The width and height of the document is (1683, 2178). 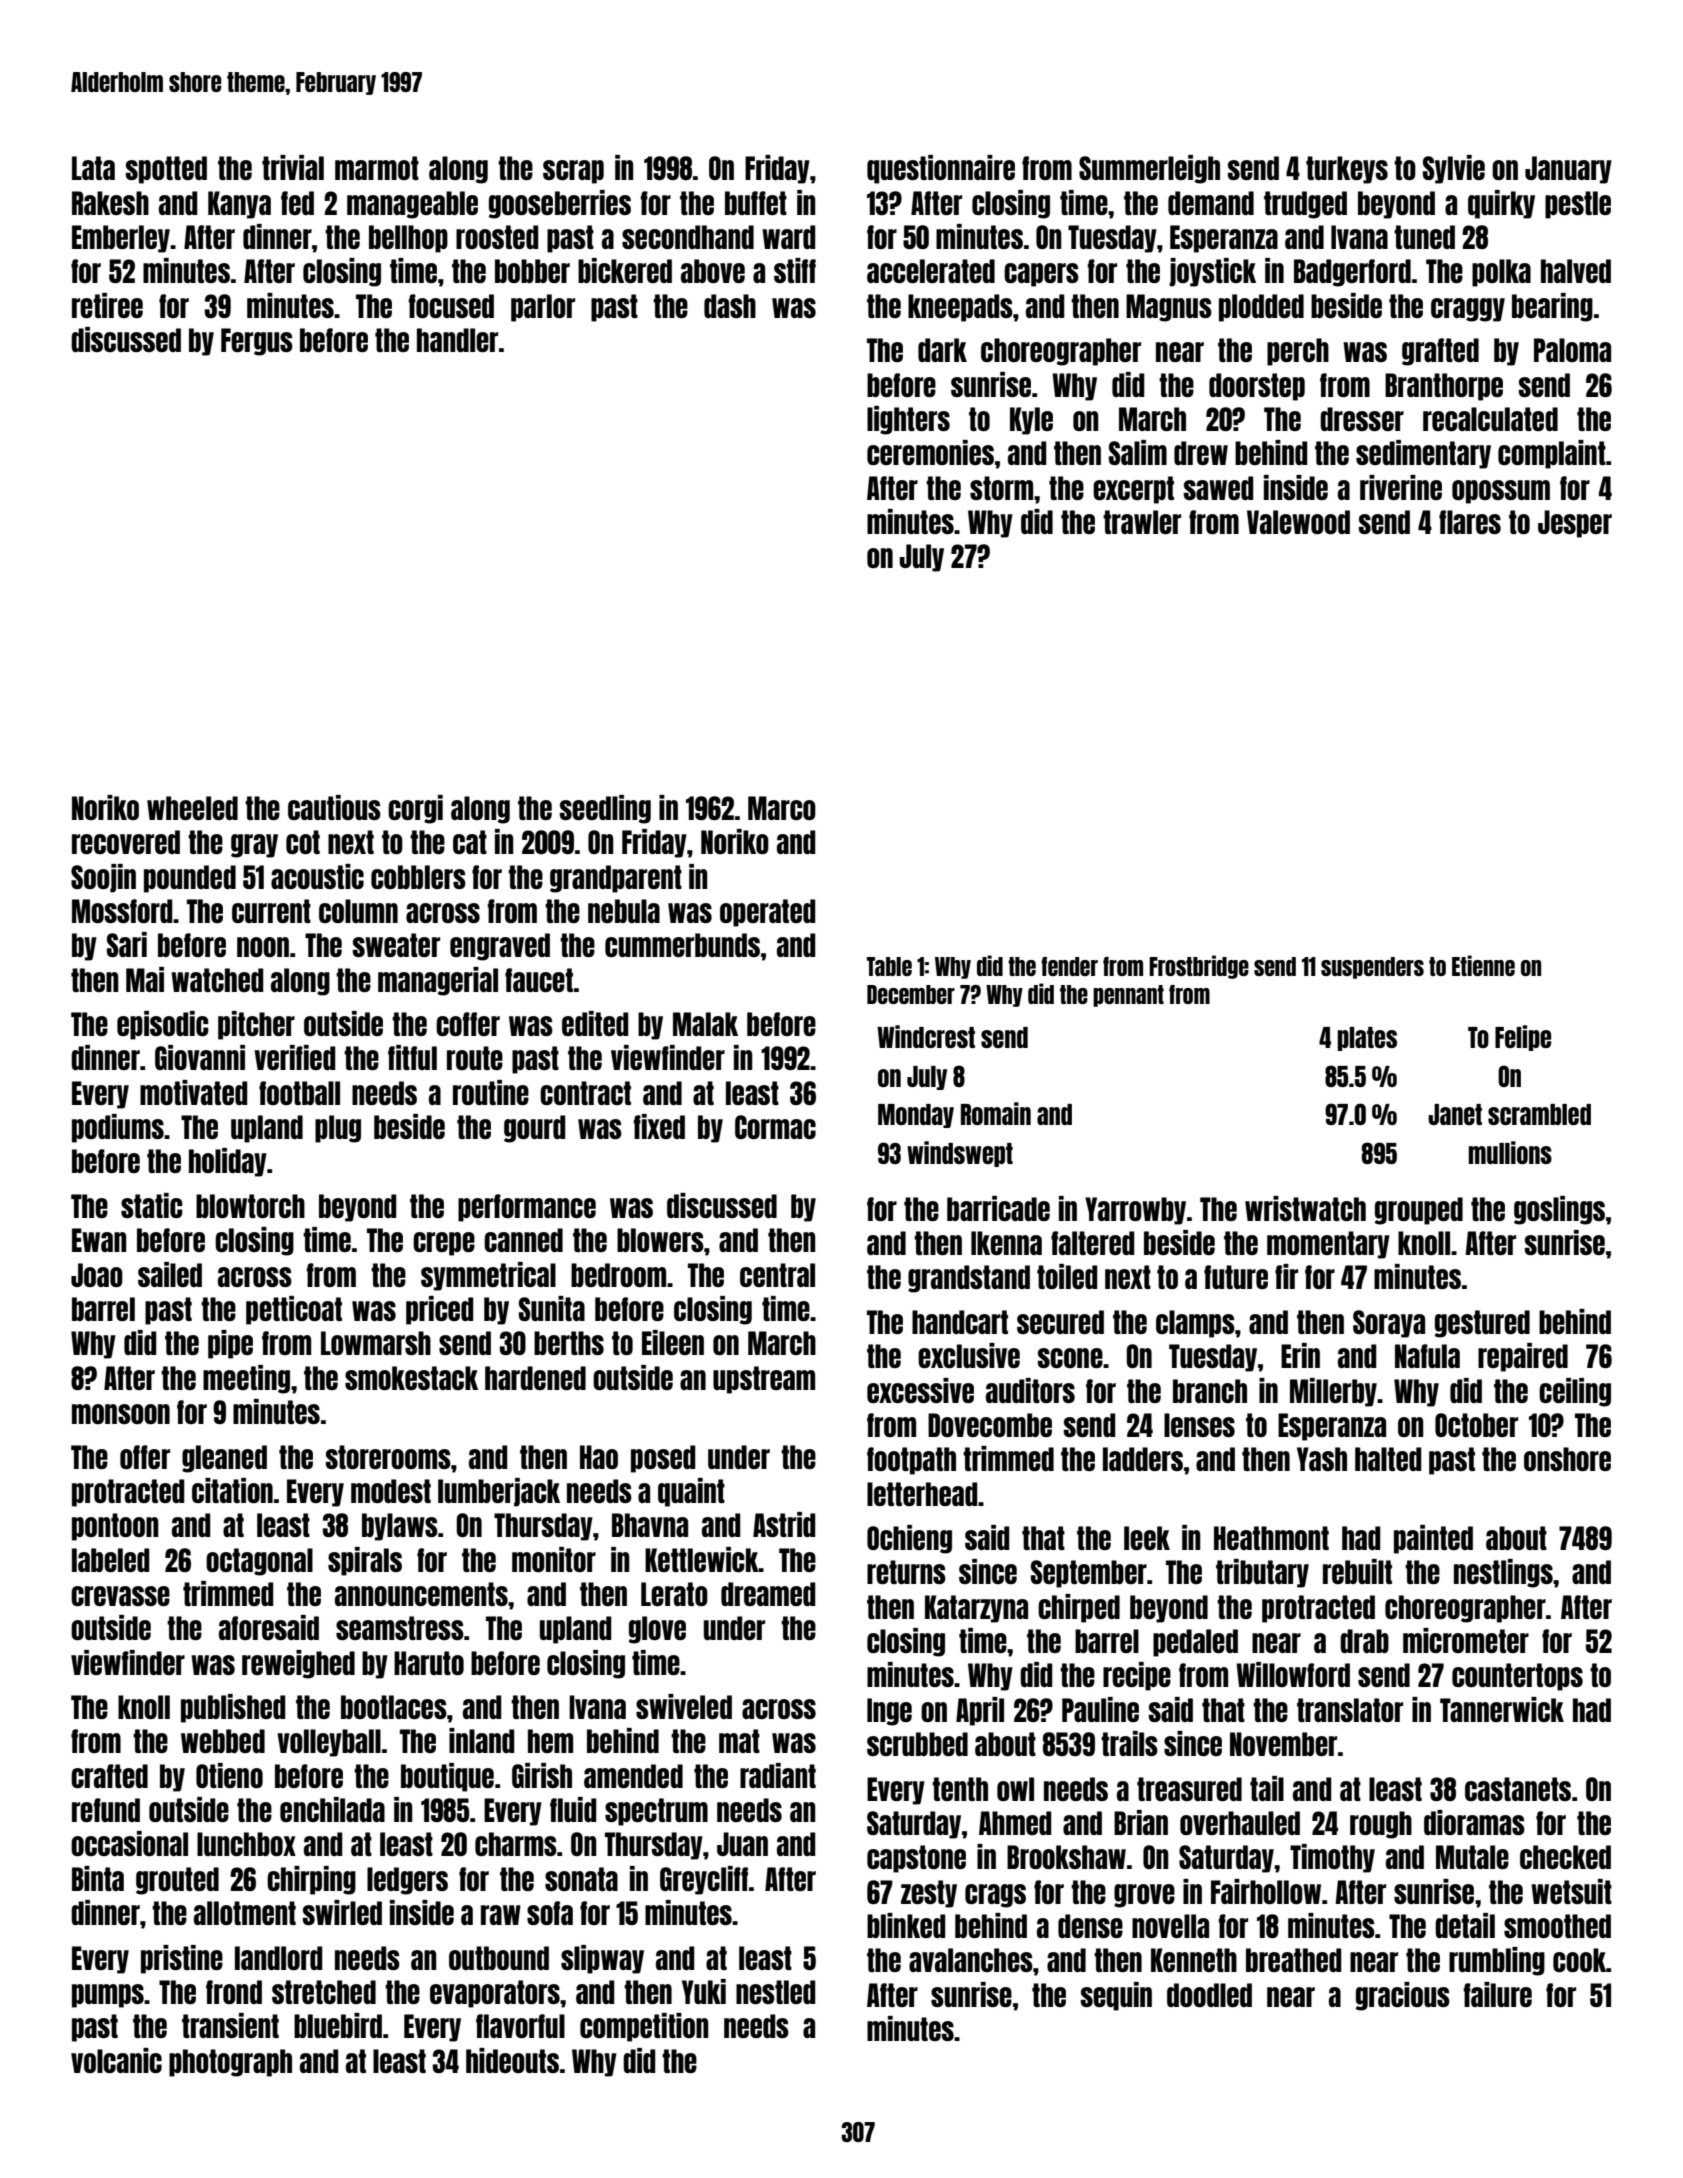 What do you see at coordinates (930, 452) in the document?
I see `ceremonies` at bounding box center [930, 452].
